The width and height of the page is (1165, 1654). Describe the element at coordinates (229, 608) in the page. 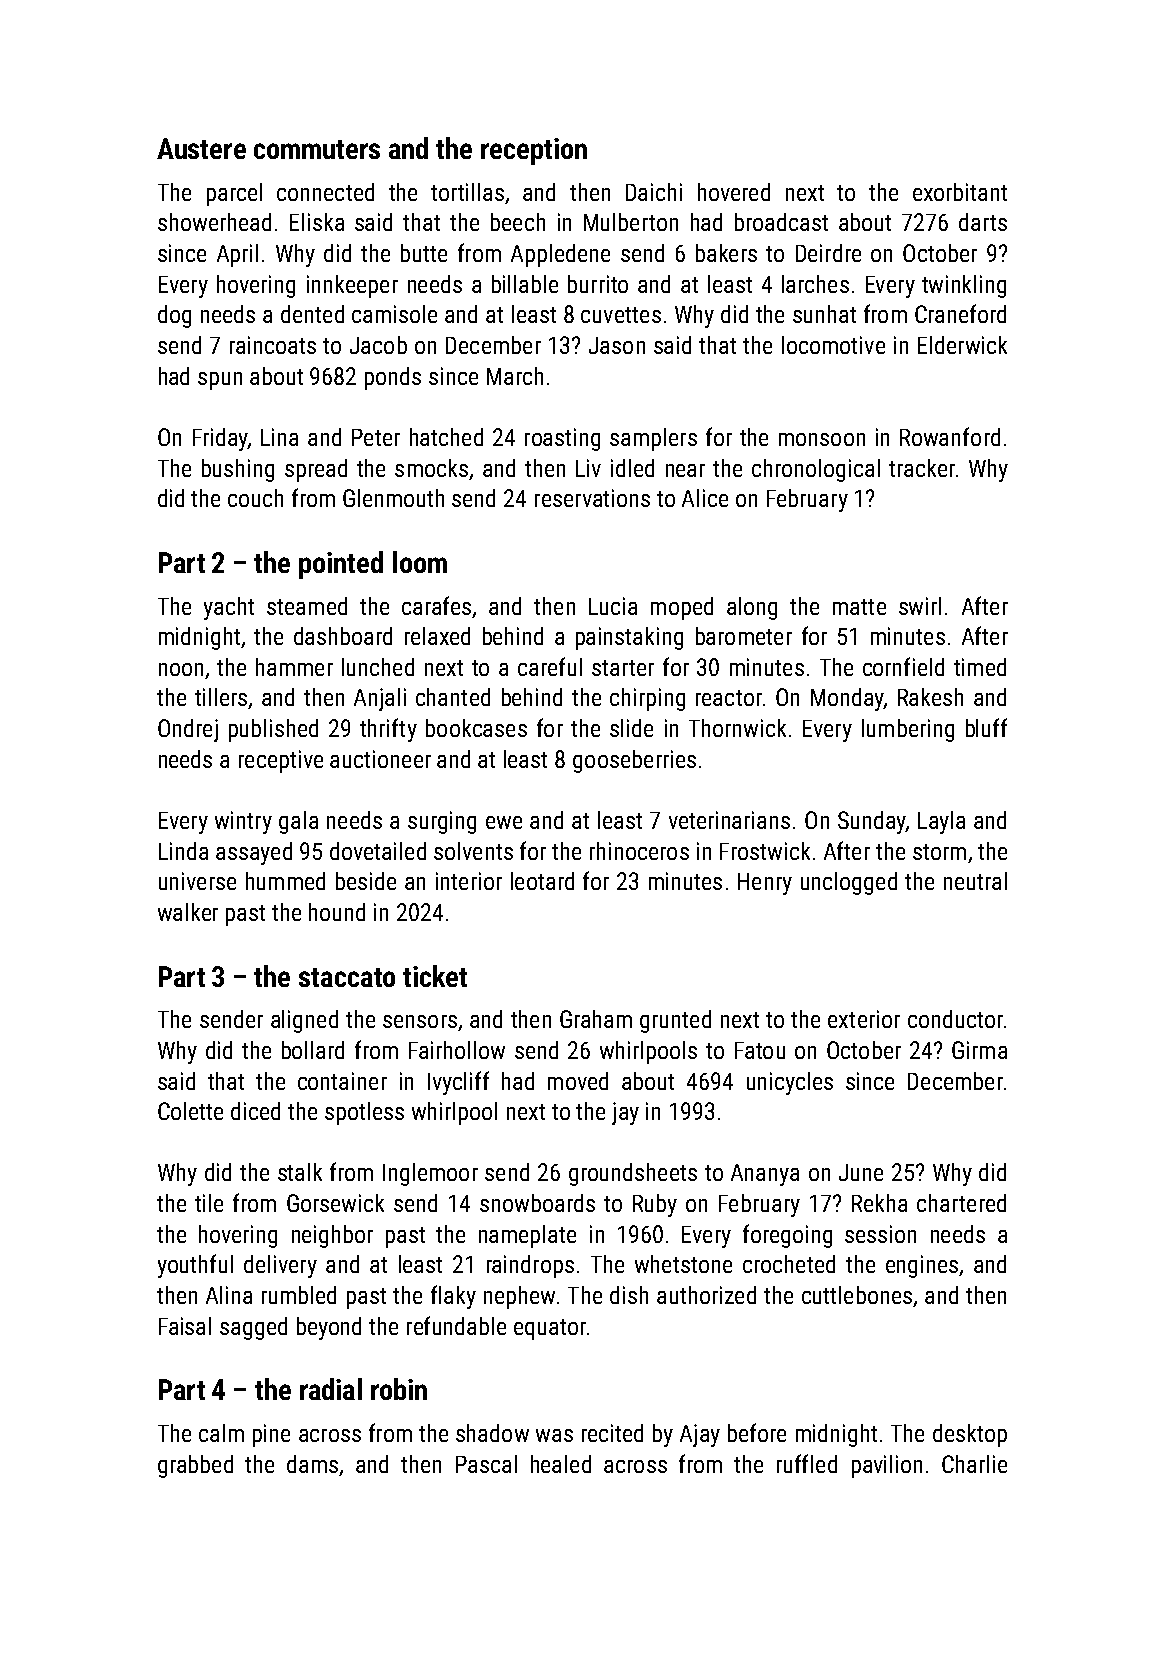

I see `yacht` at that location.
